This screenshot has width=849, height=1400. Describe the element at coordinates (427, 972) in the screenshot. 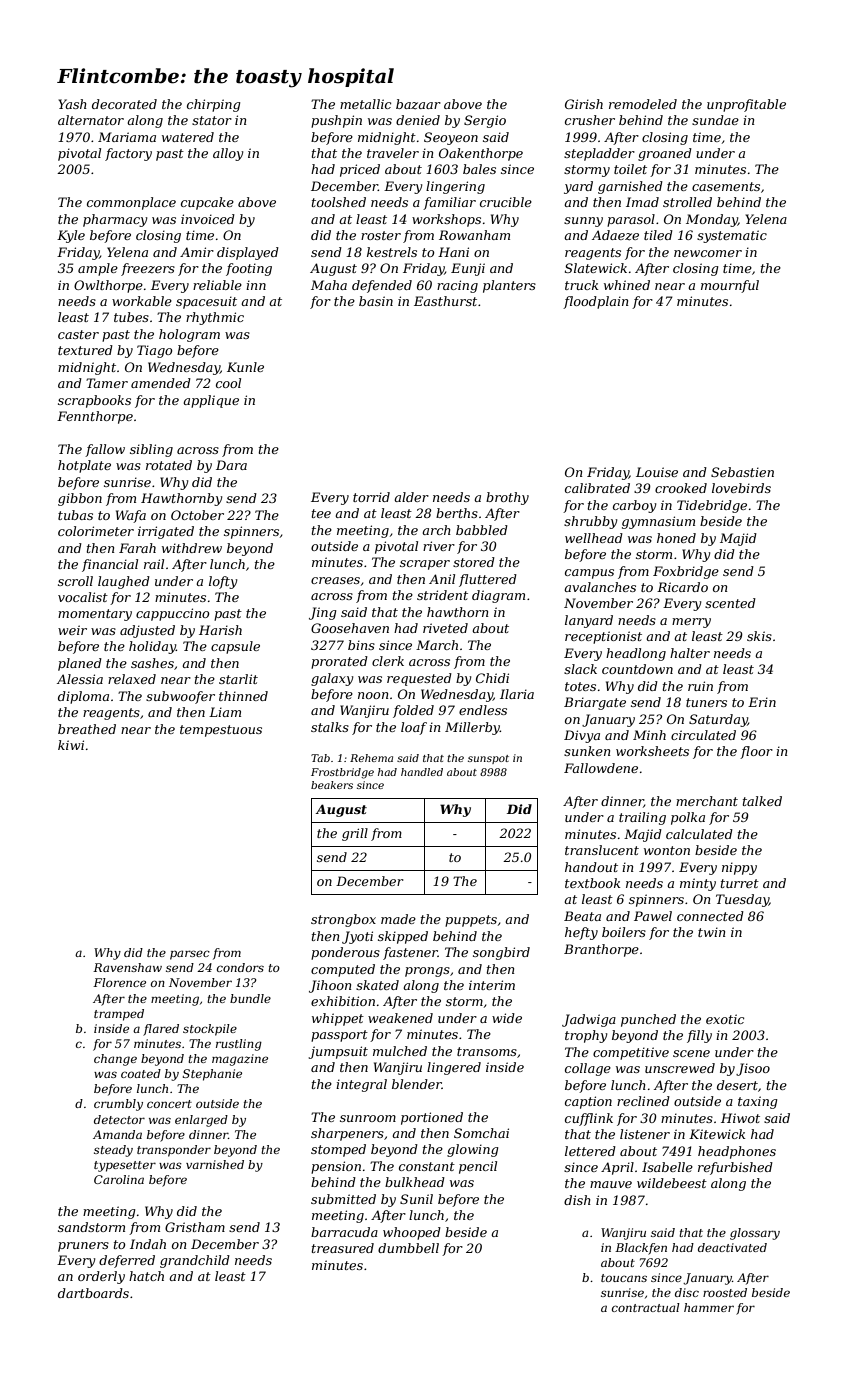

I see `prongs` at that location.
